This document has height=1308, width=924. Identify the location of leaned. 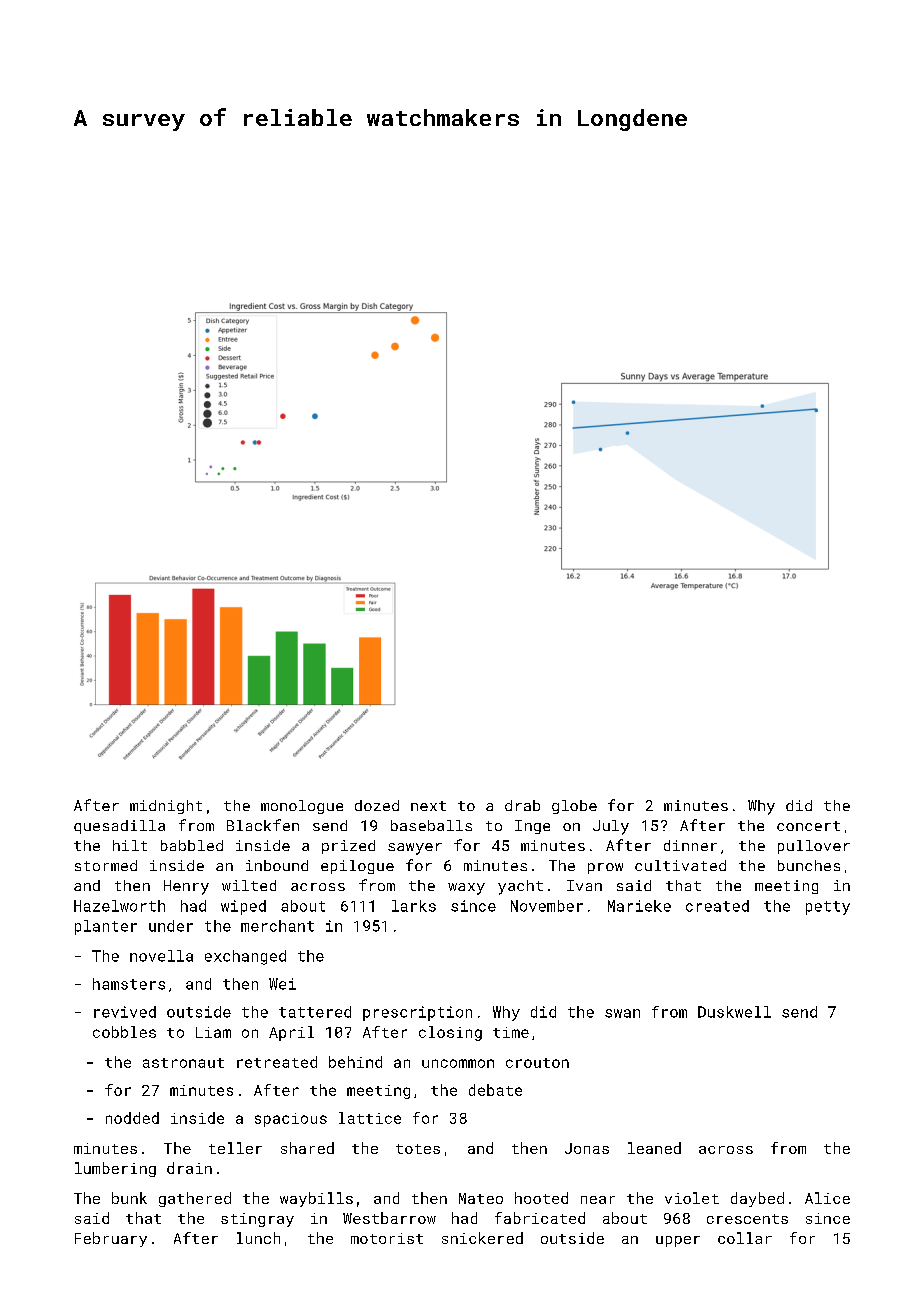
(654, 1148).
